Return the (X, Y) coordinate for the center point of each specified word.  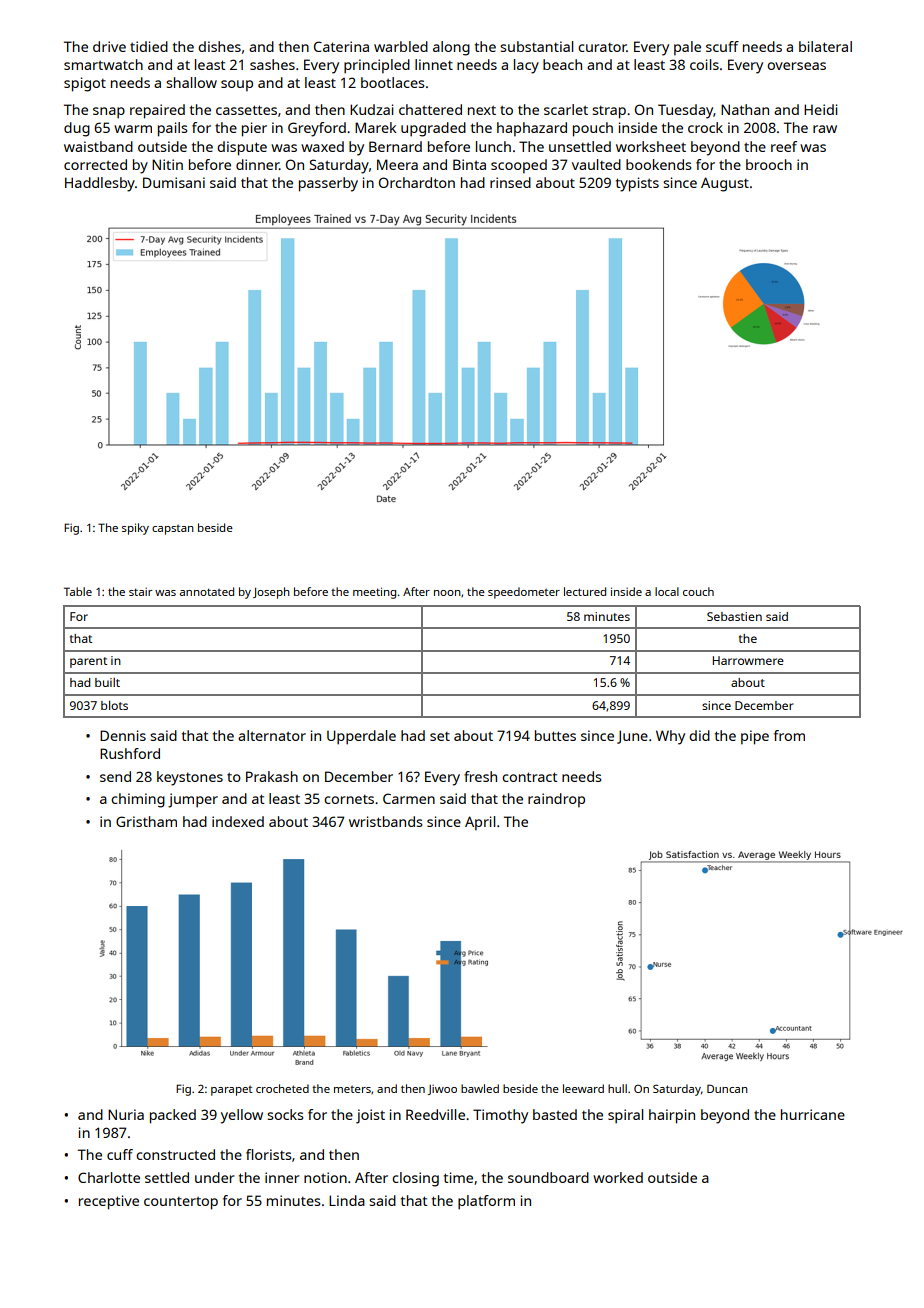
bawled (480, 1088)
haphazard (532, 129)
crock (705, 127)
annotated (207, 591)
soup (237, 86)
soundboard (548, 1177)
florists (269, 1154)
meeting (374, 593)
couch (698, 591)
